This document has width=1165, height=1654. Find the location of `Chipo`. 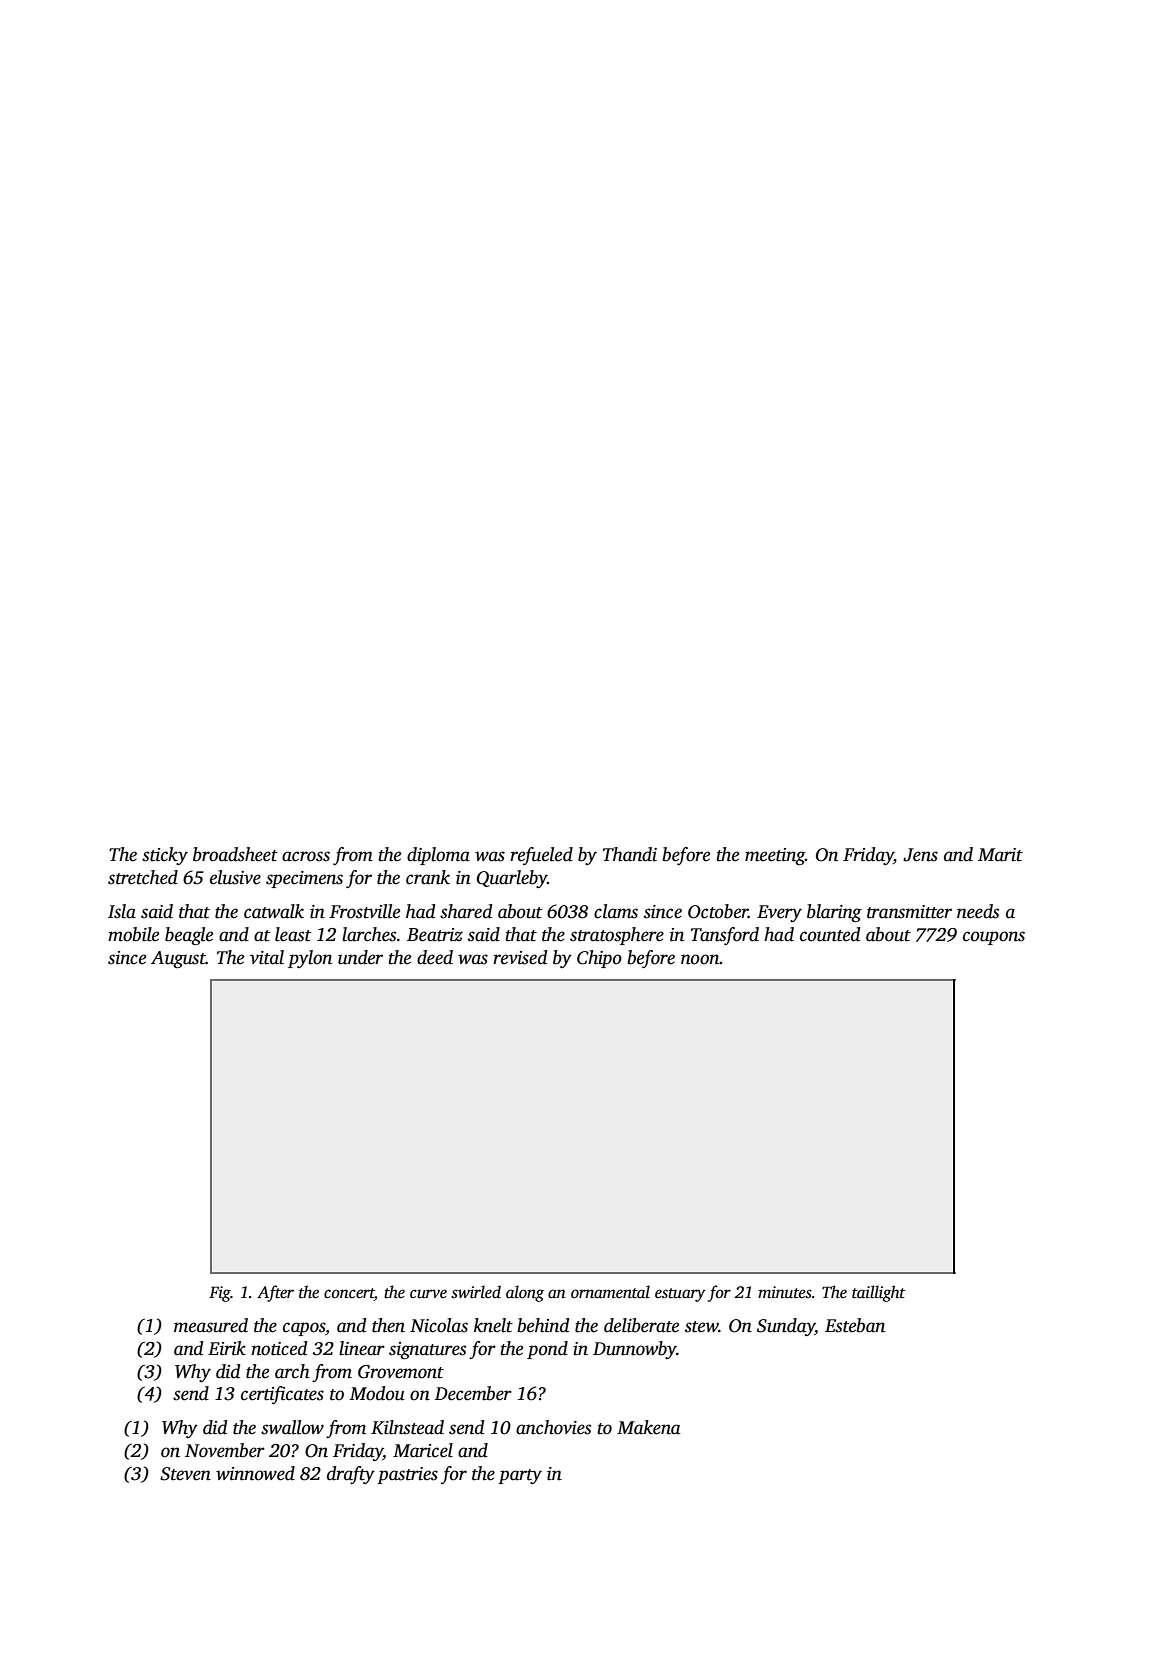

Chipo is located at coordinates (599, 959).
